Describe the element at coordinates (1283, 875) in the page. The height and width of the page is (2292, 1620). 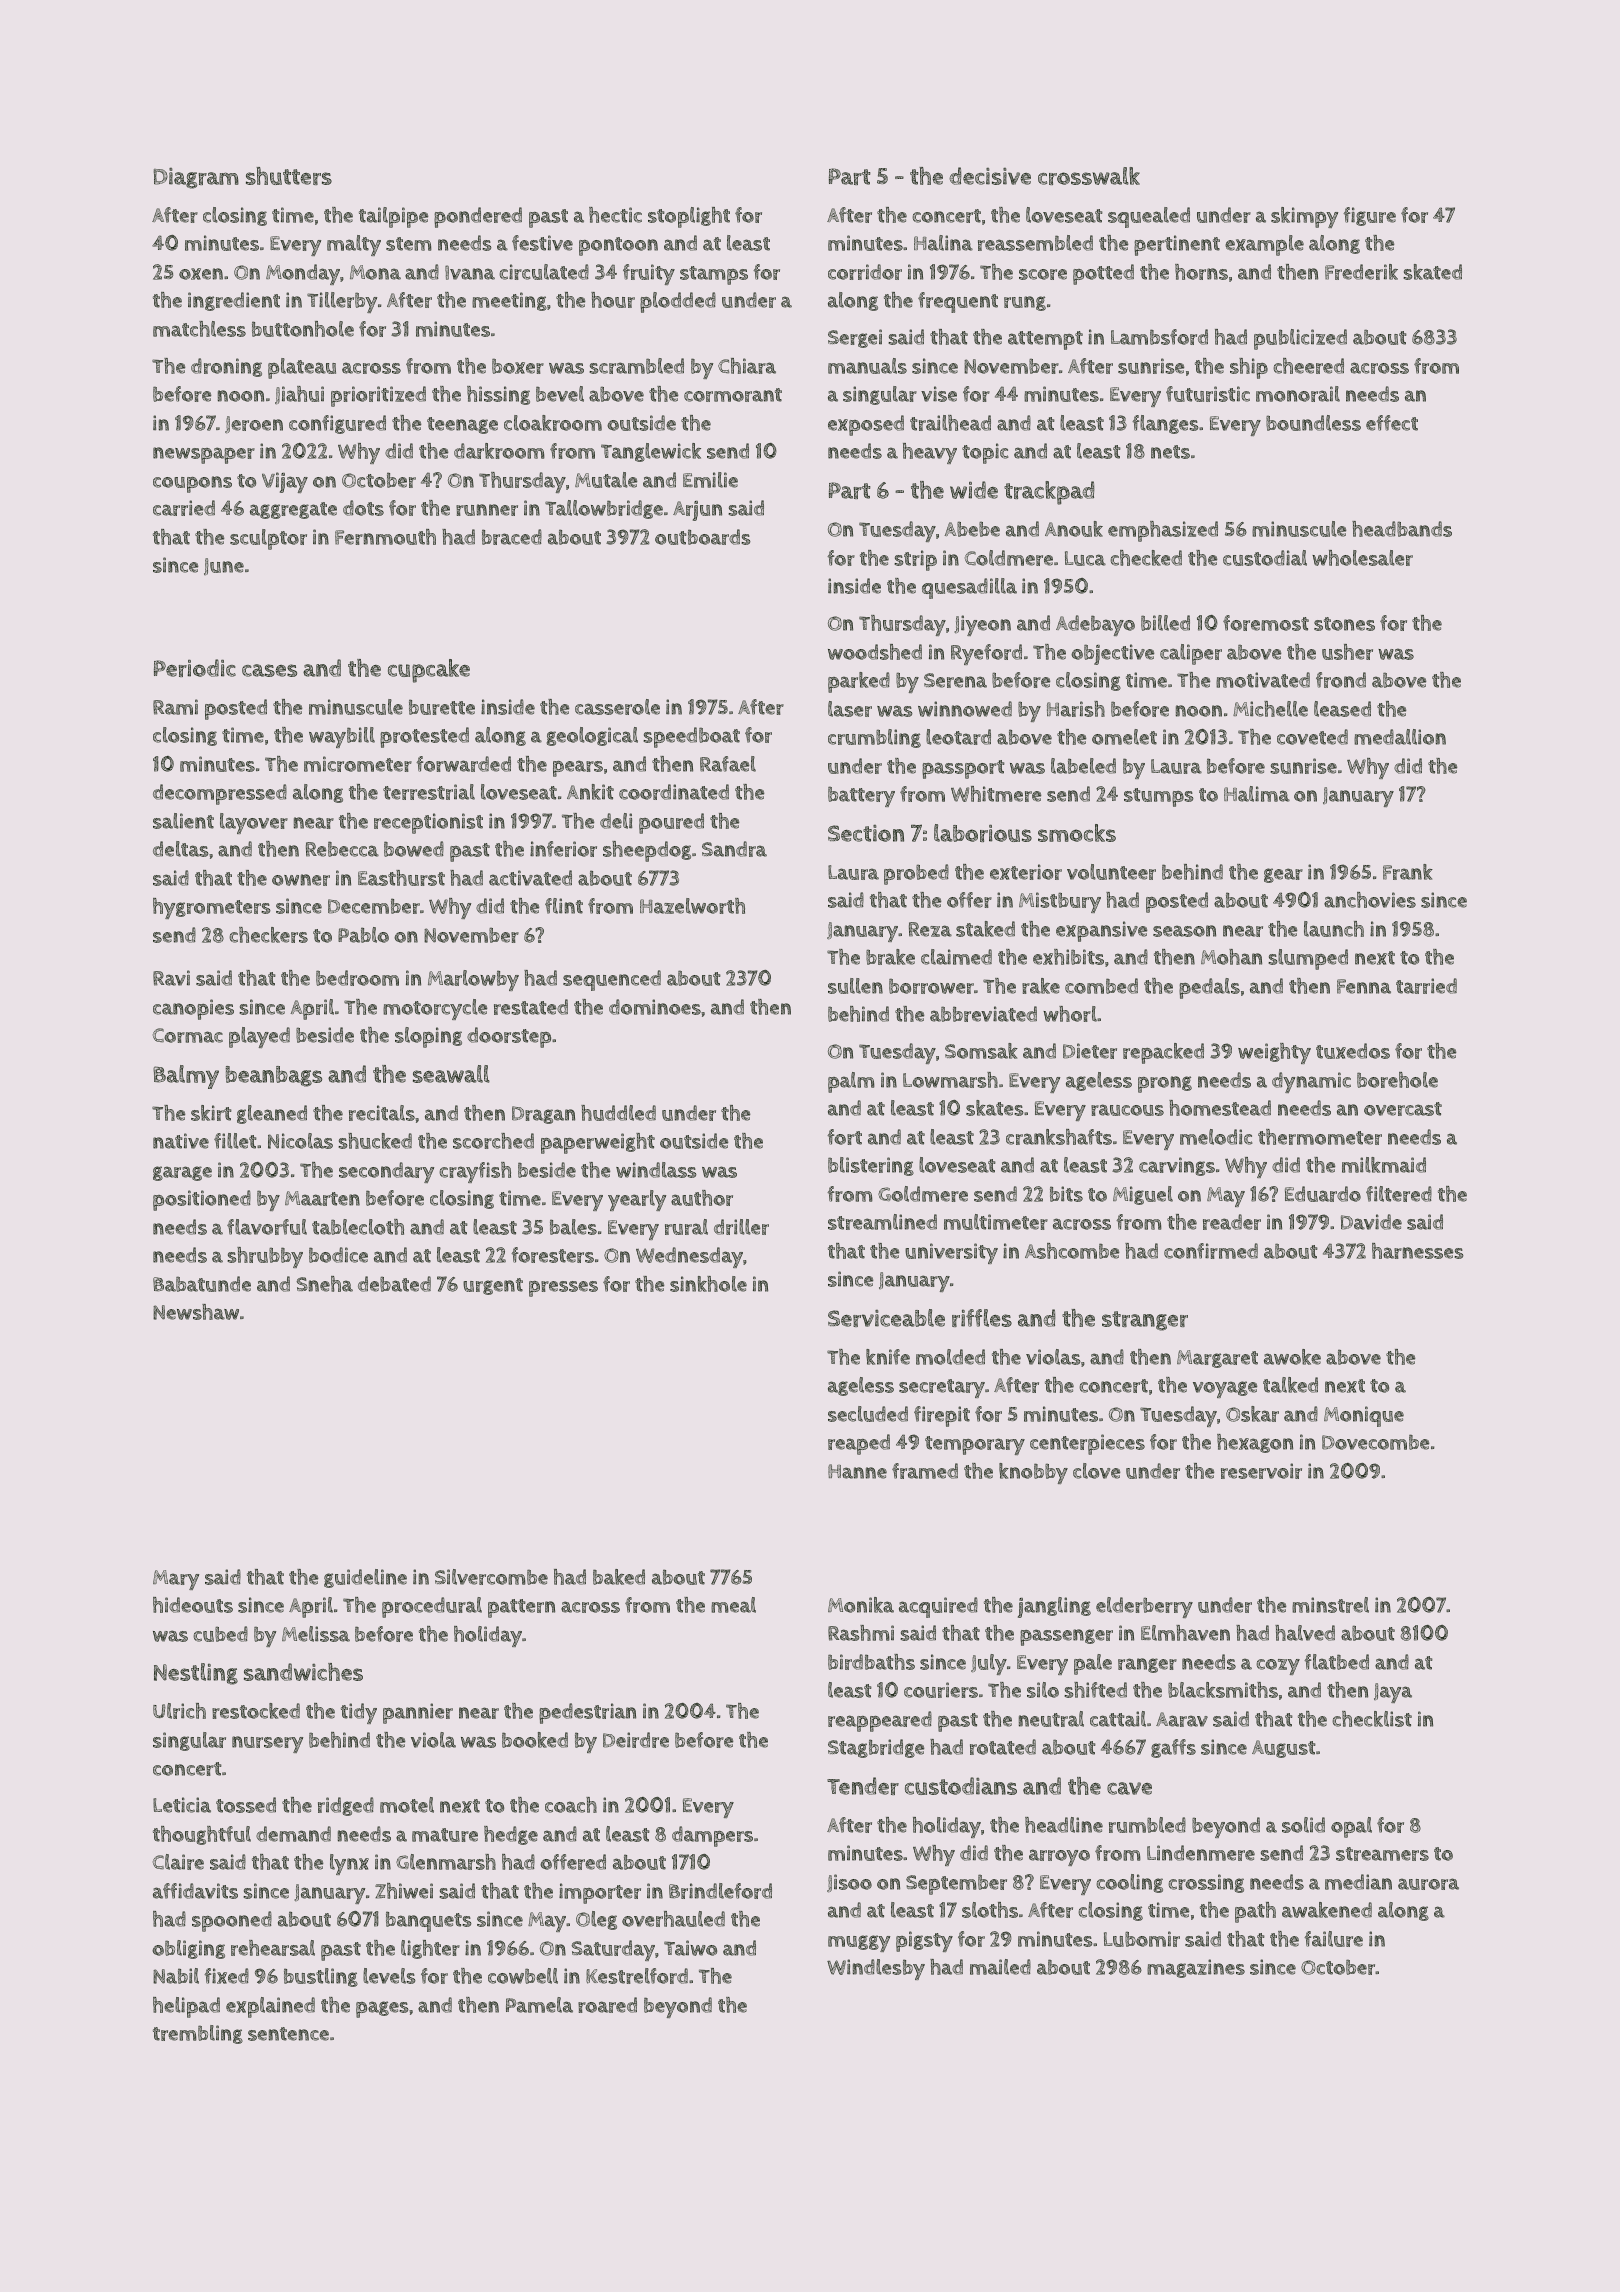
I see `gear` at that location.
